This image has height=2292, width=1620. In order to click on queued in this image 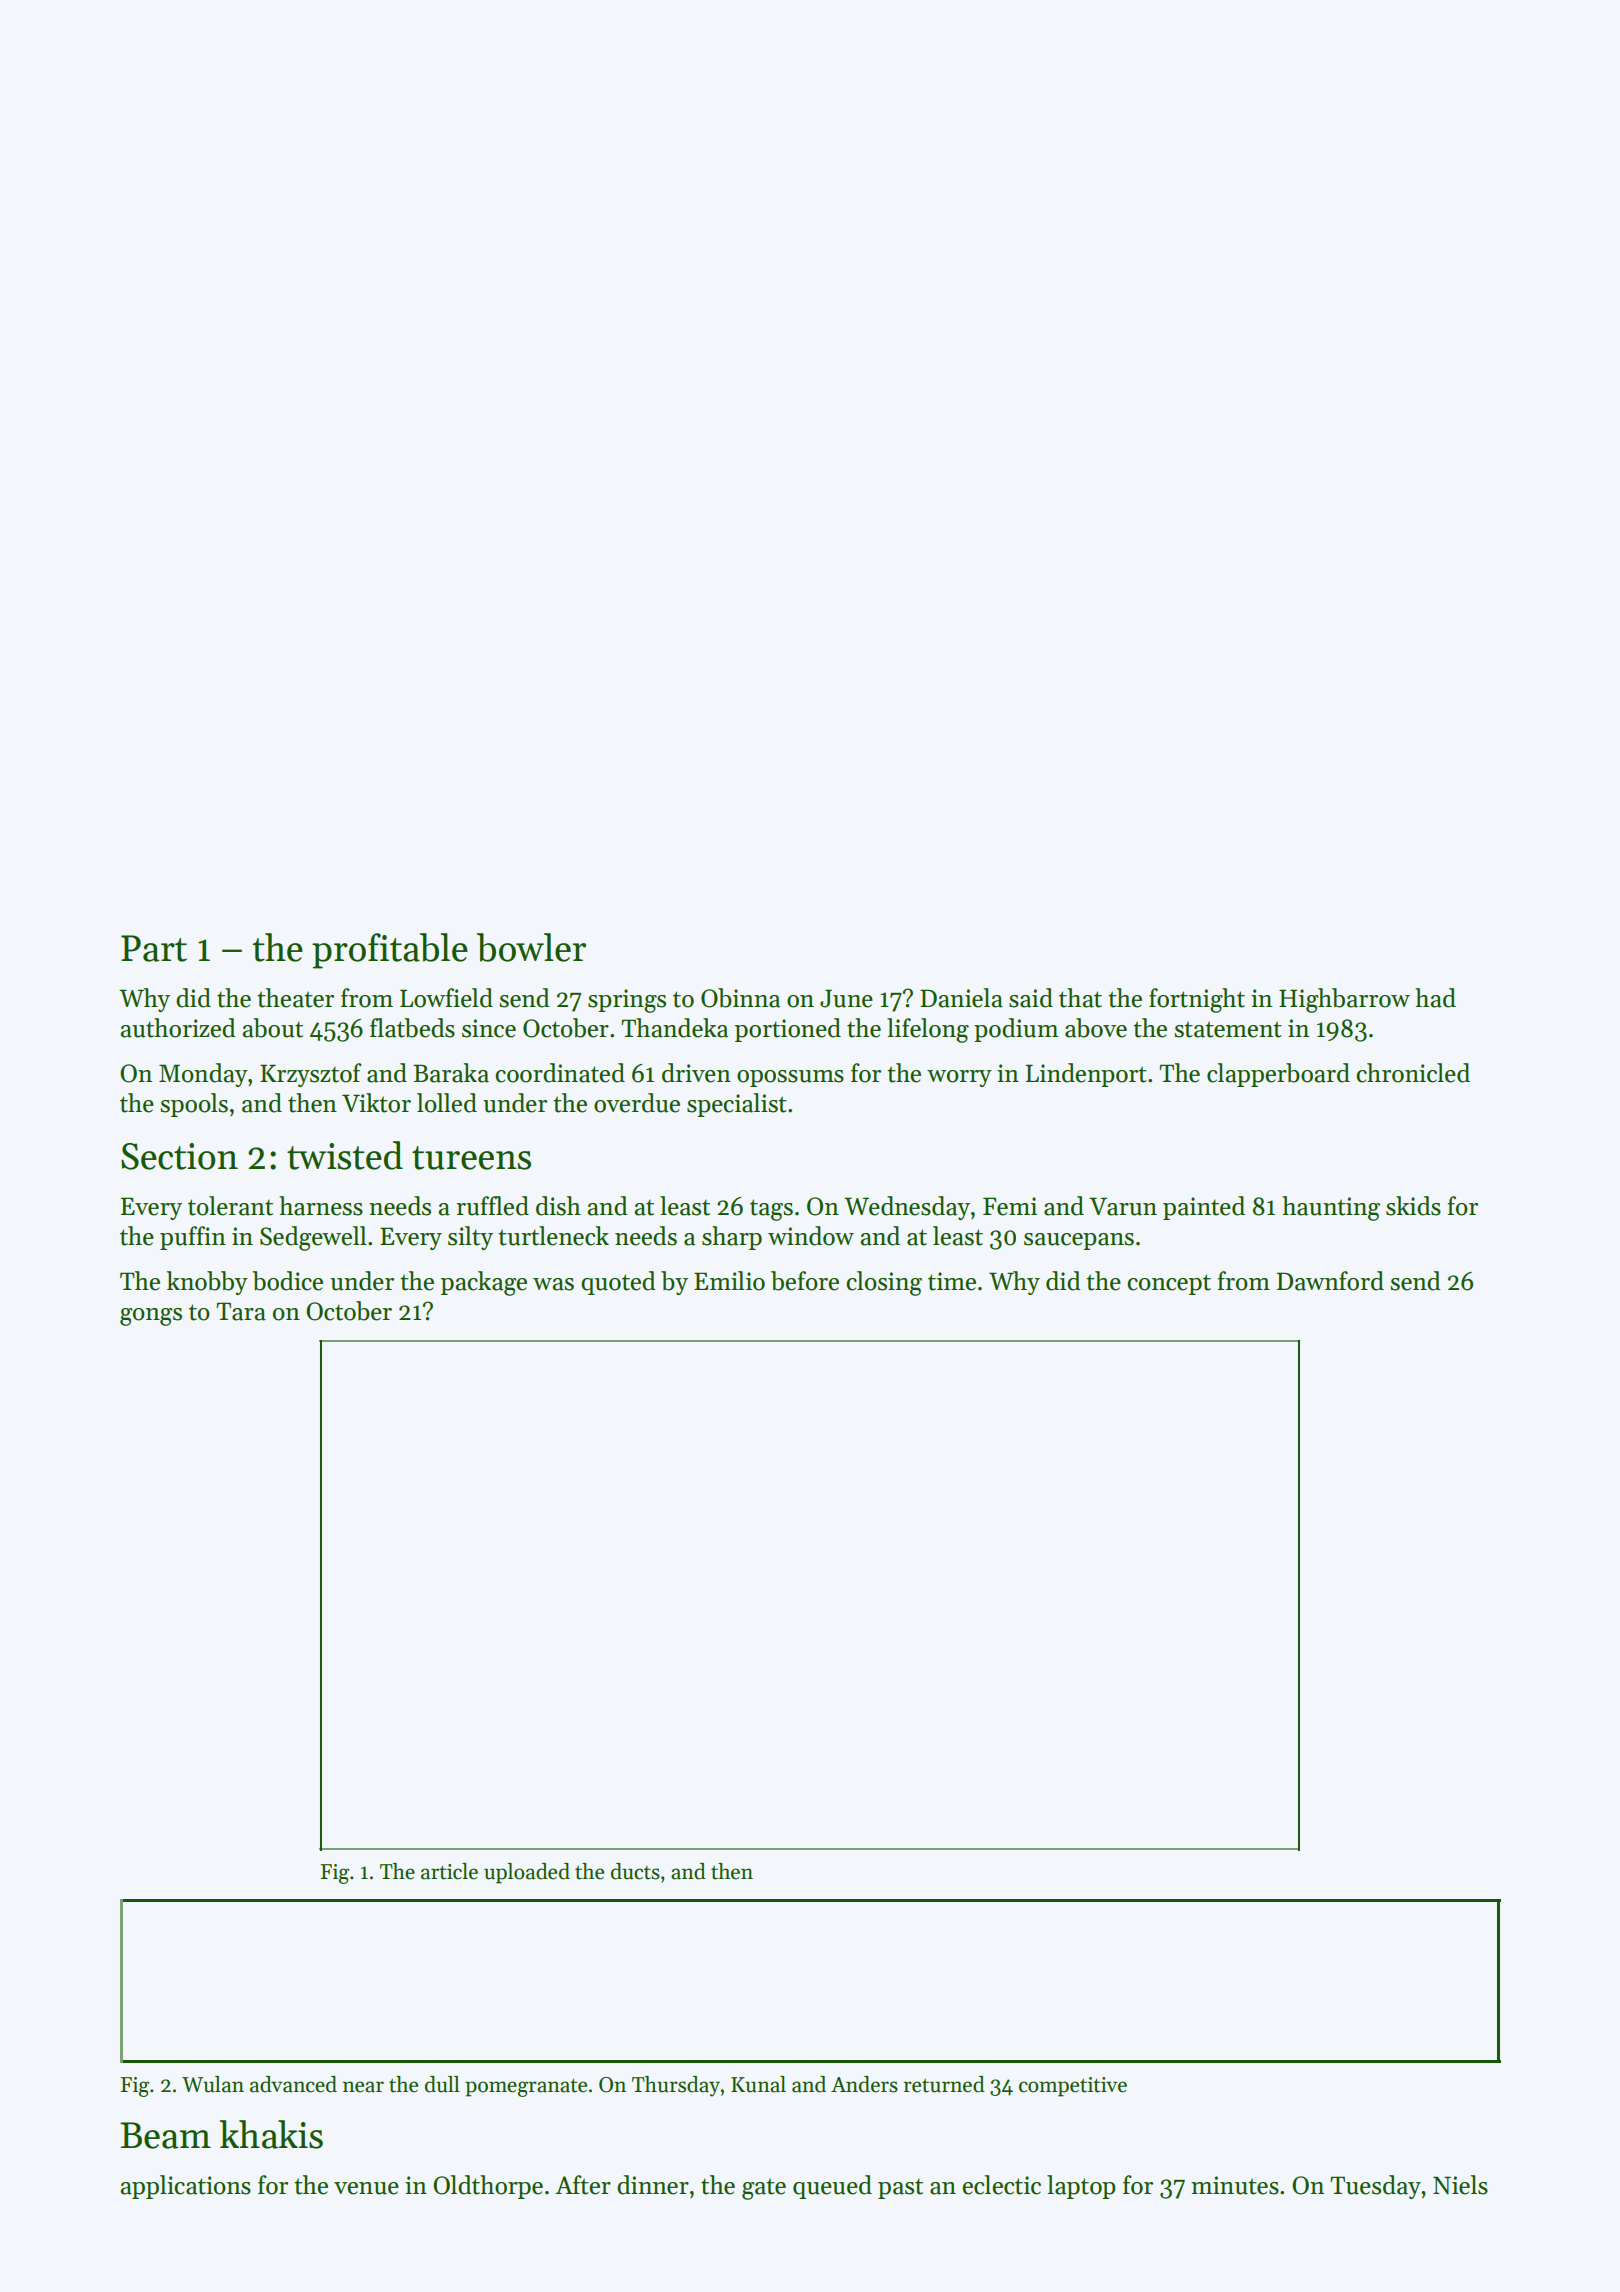, I will do `click(832, 2187)`.
